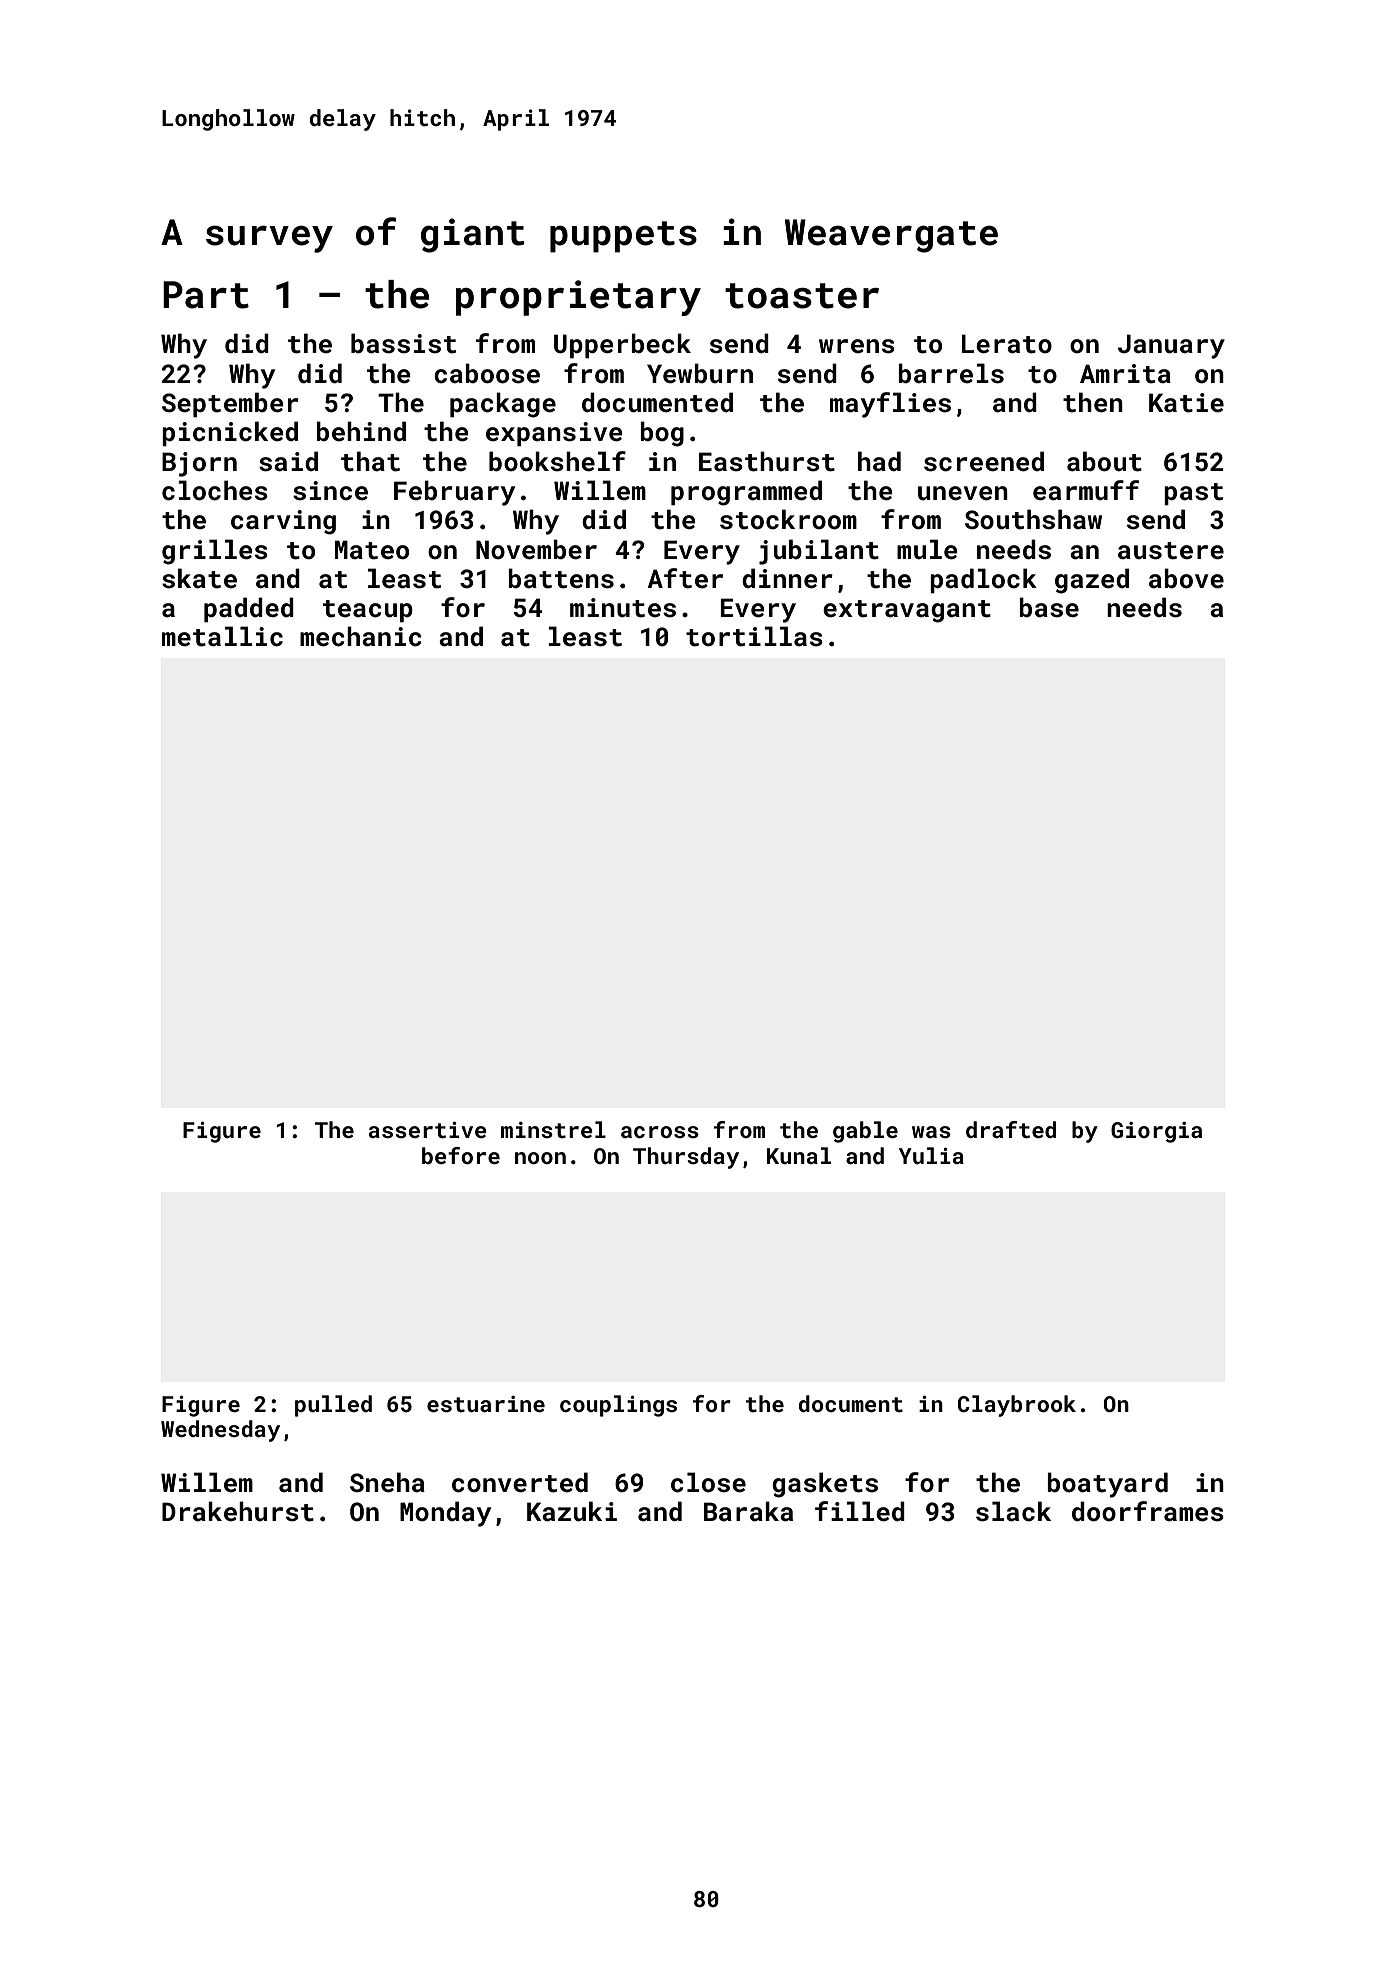 This document has height=1969, width=1386. Describe the element at coordinates (685, 578) in the document. I see `After` at that location.
